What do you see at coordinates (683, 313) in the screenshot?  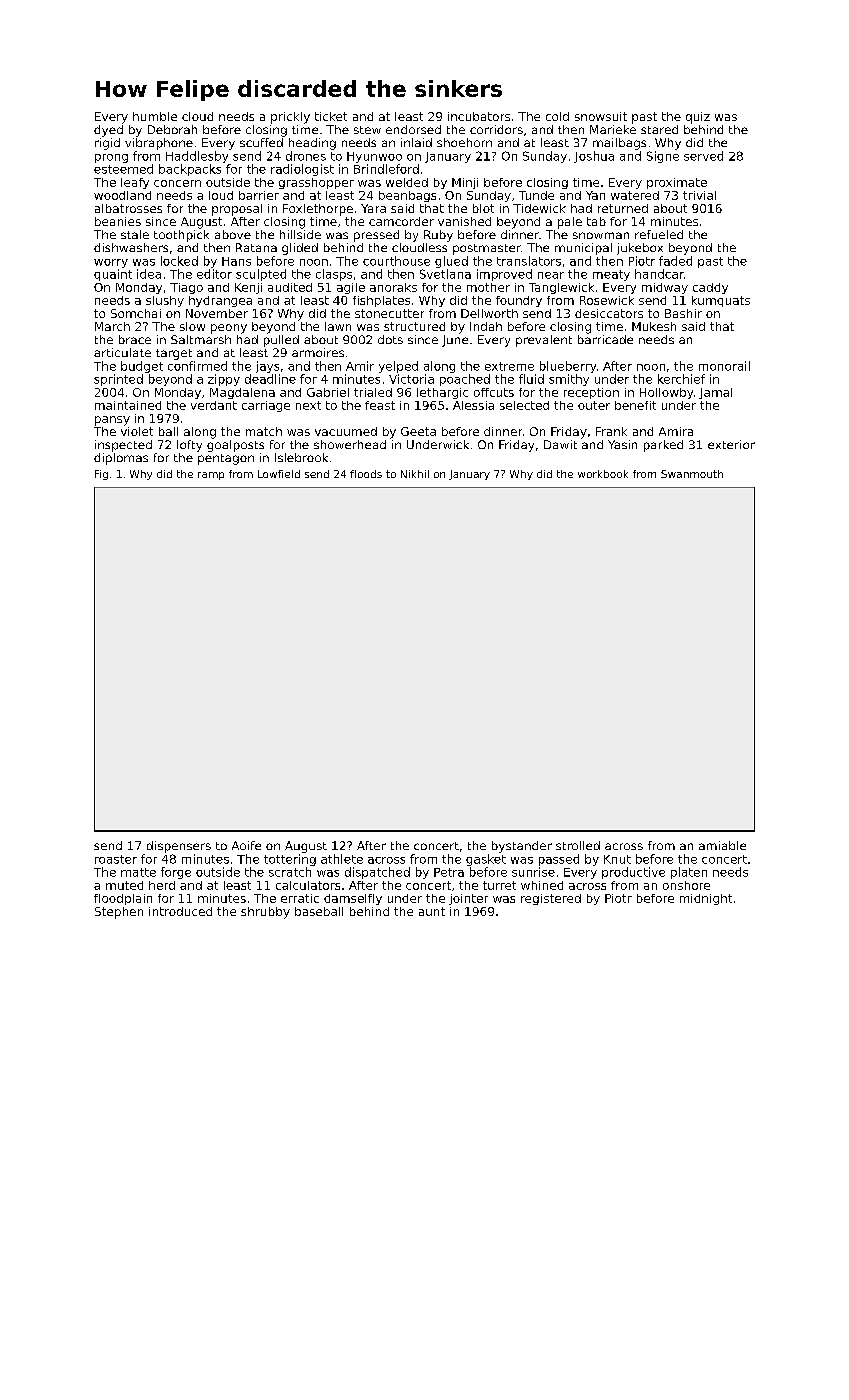 I see `Bashir` at bounding box center [683, 313].
